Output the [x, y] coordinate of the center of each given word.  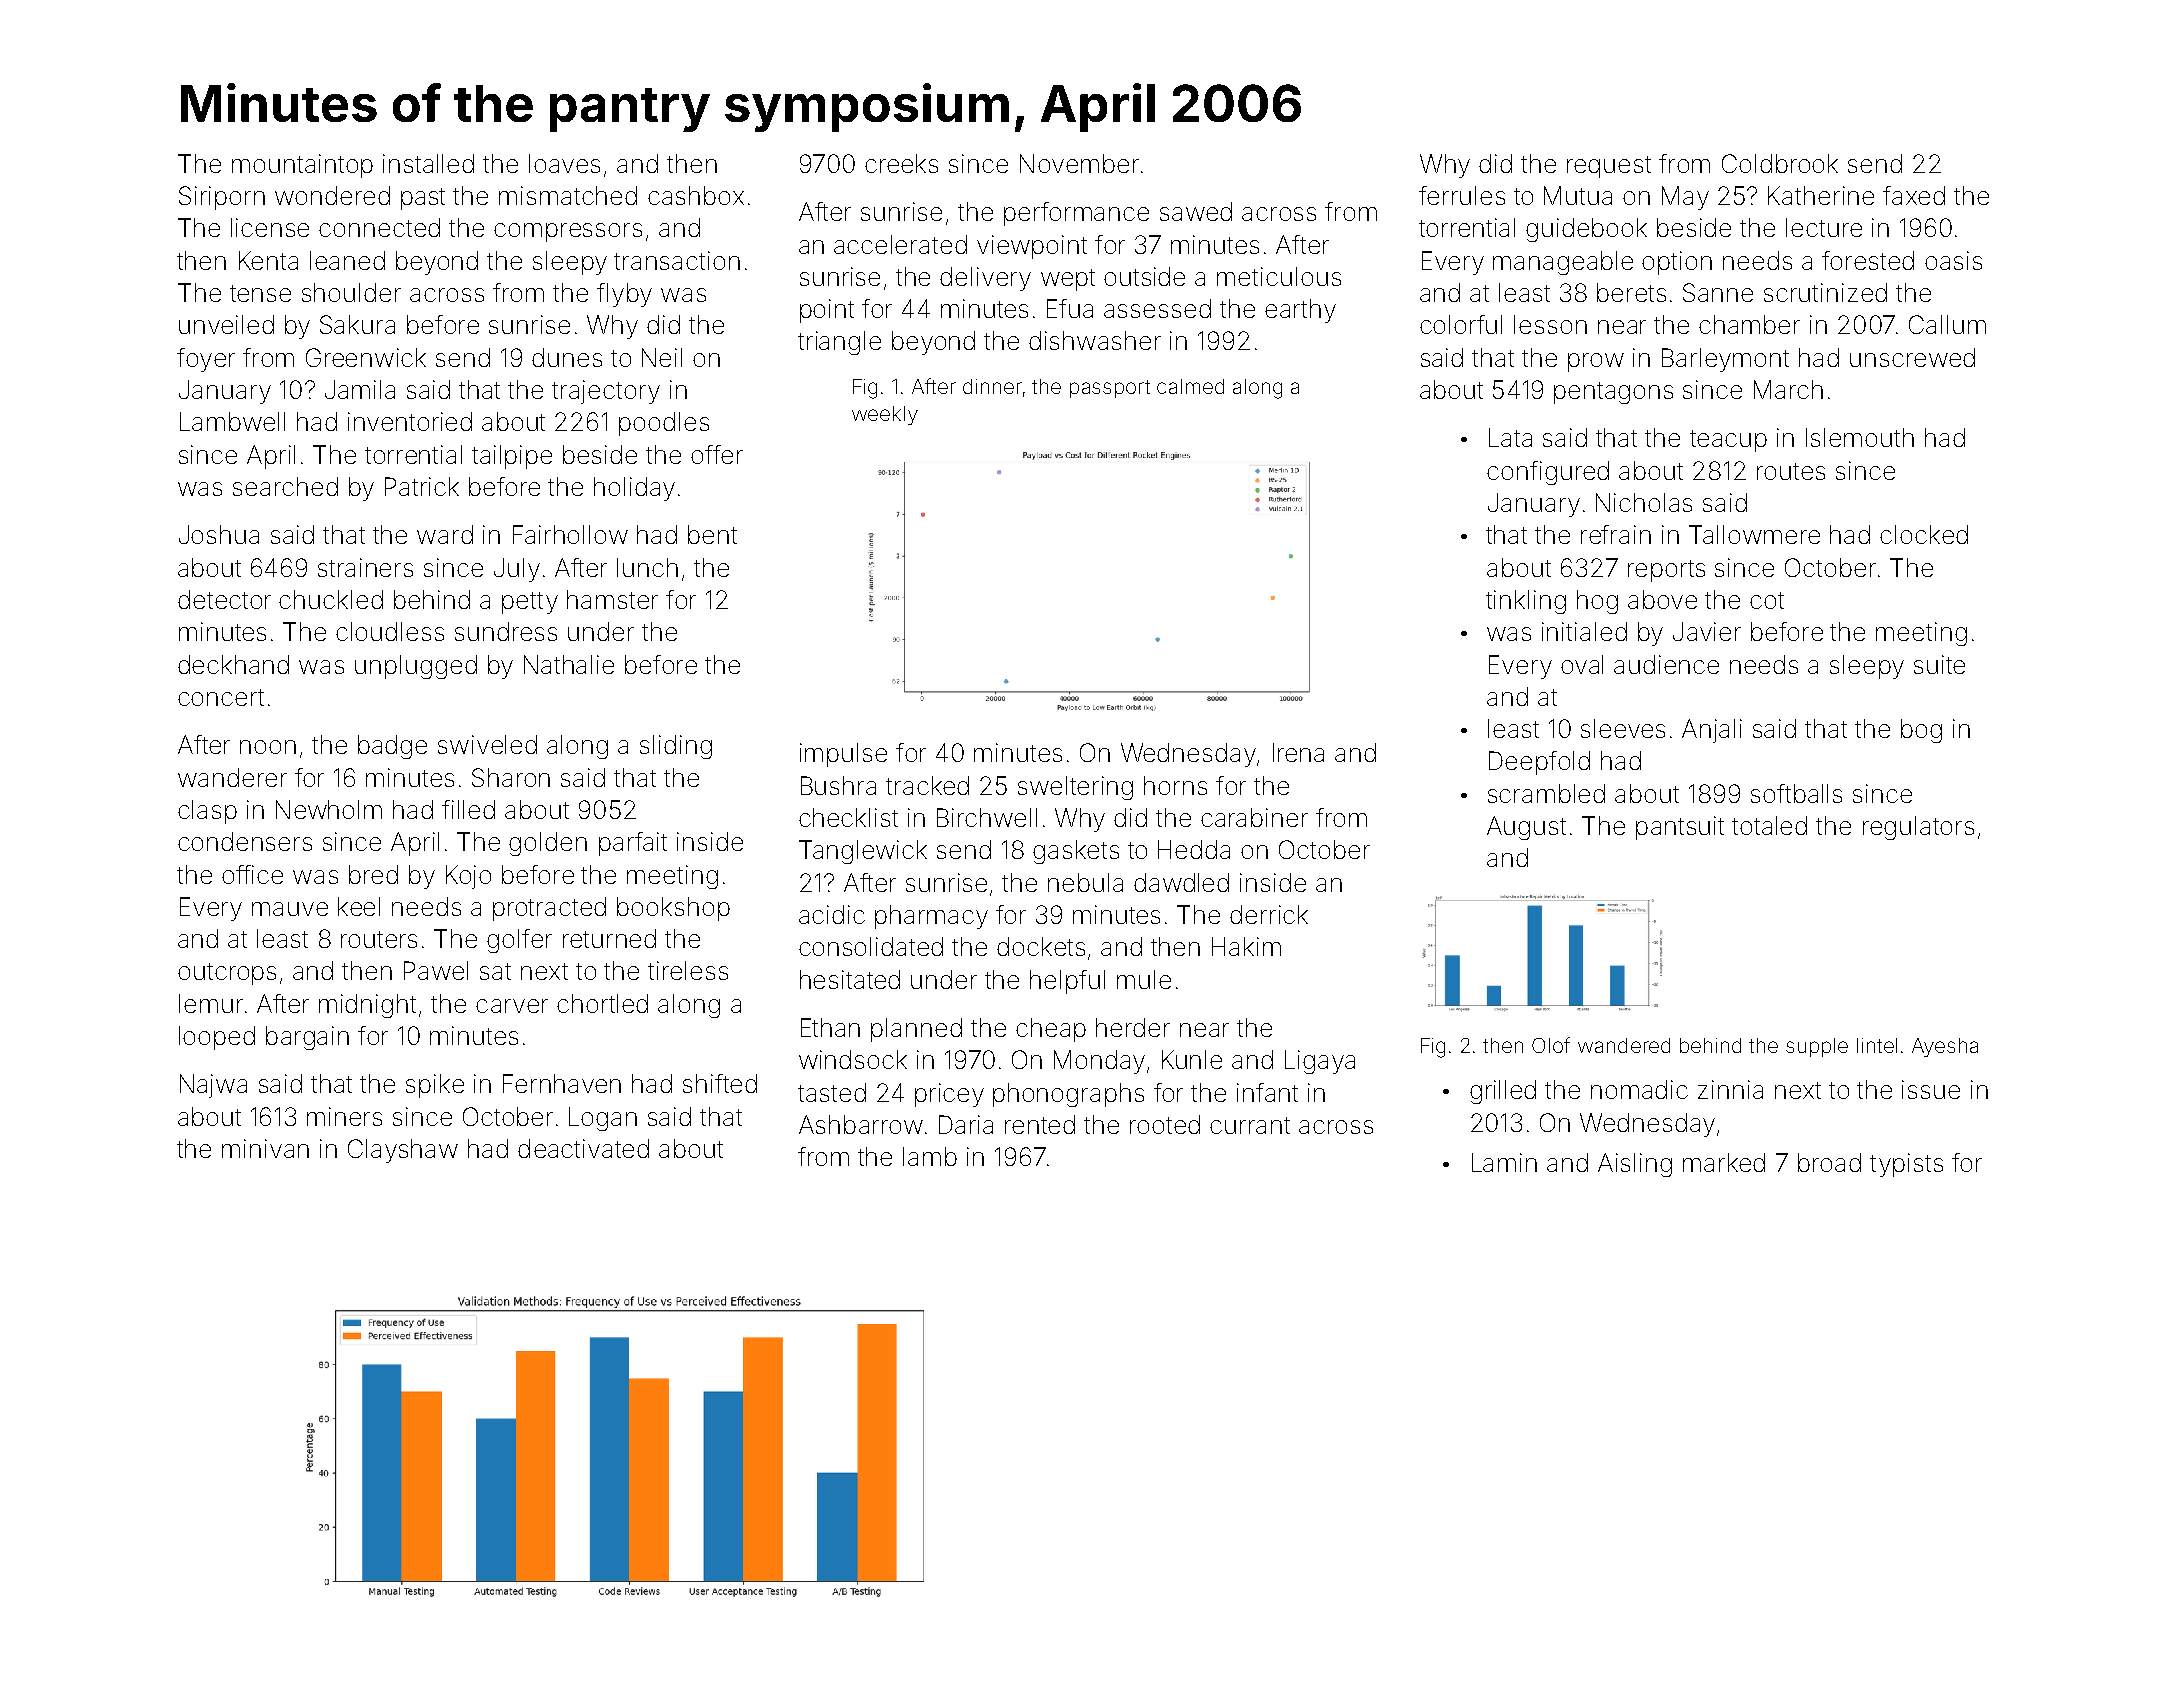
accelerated [900, 244]
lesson [1550, 324]
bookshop [673, 909]
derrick [1269, 914]
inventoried [410, 421]
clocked [1924, 534]
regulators [1918, 828]
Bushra [838, 785]
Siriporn [222, 198]
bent [712, 534]
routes [1791, 471]
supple [1817, 1047]
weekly [885, 415]
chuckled [331, 599]
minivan [265, 1148]
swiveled [487, 744]
